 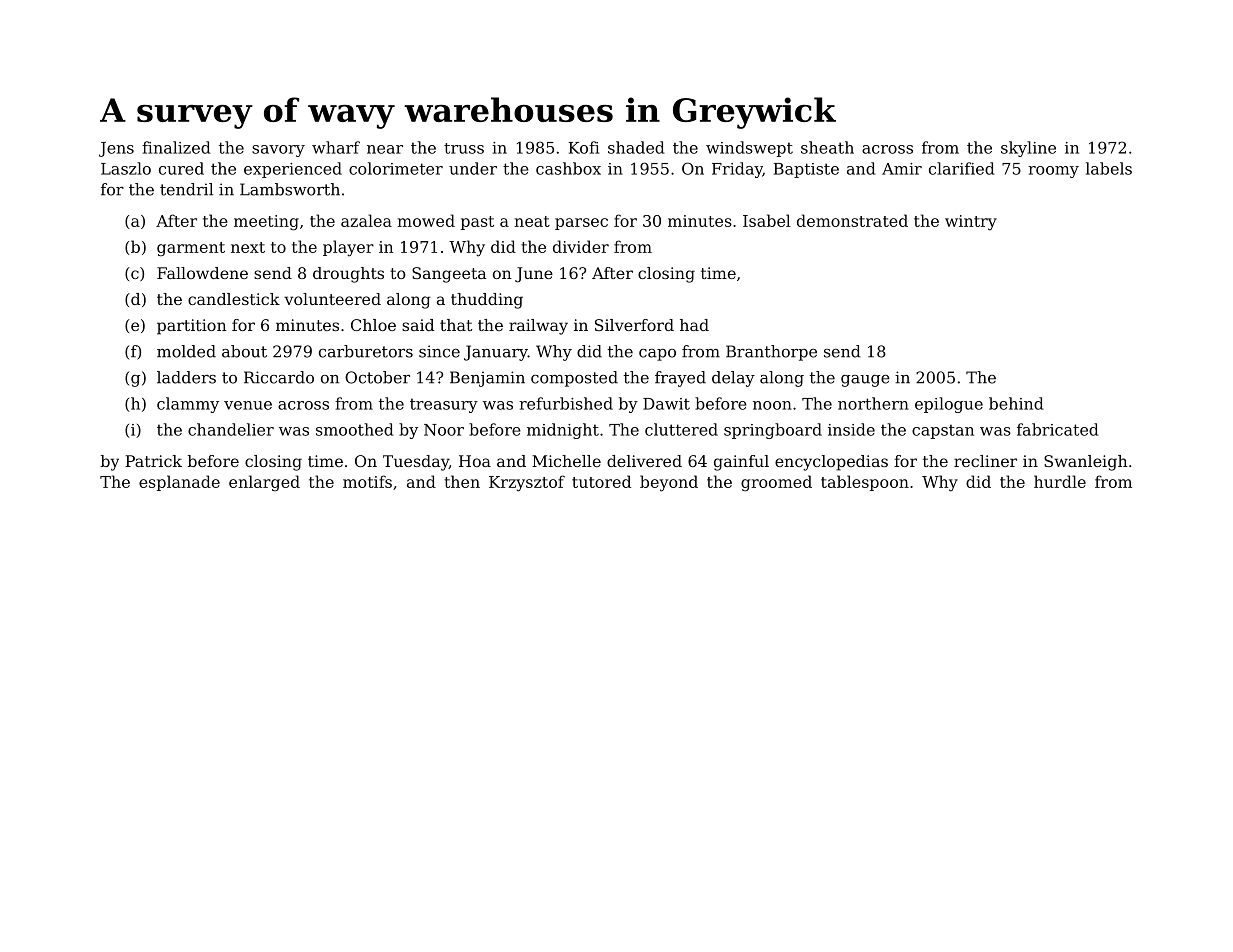 I want to click on experienced, so click(x=293, y=170).
